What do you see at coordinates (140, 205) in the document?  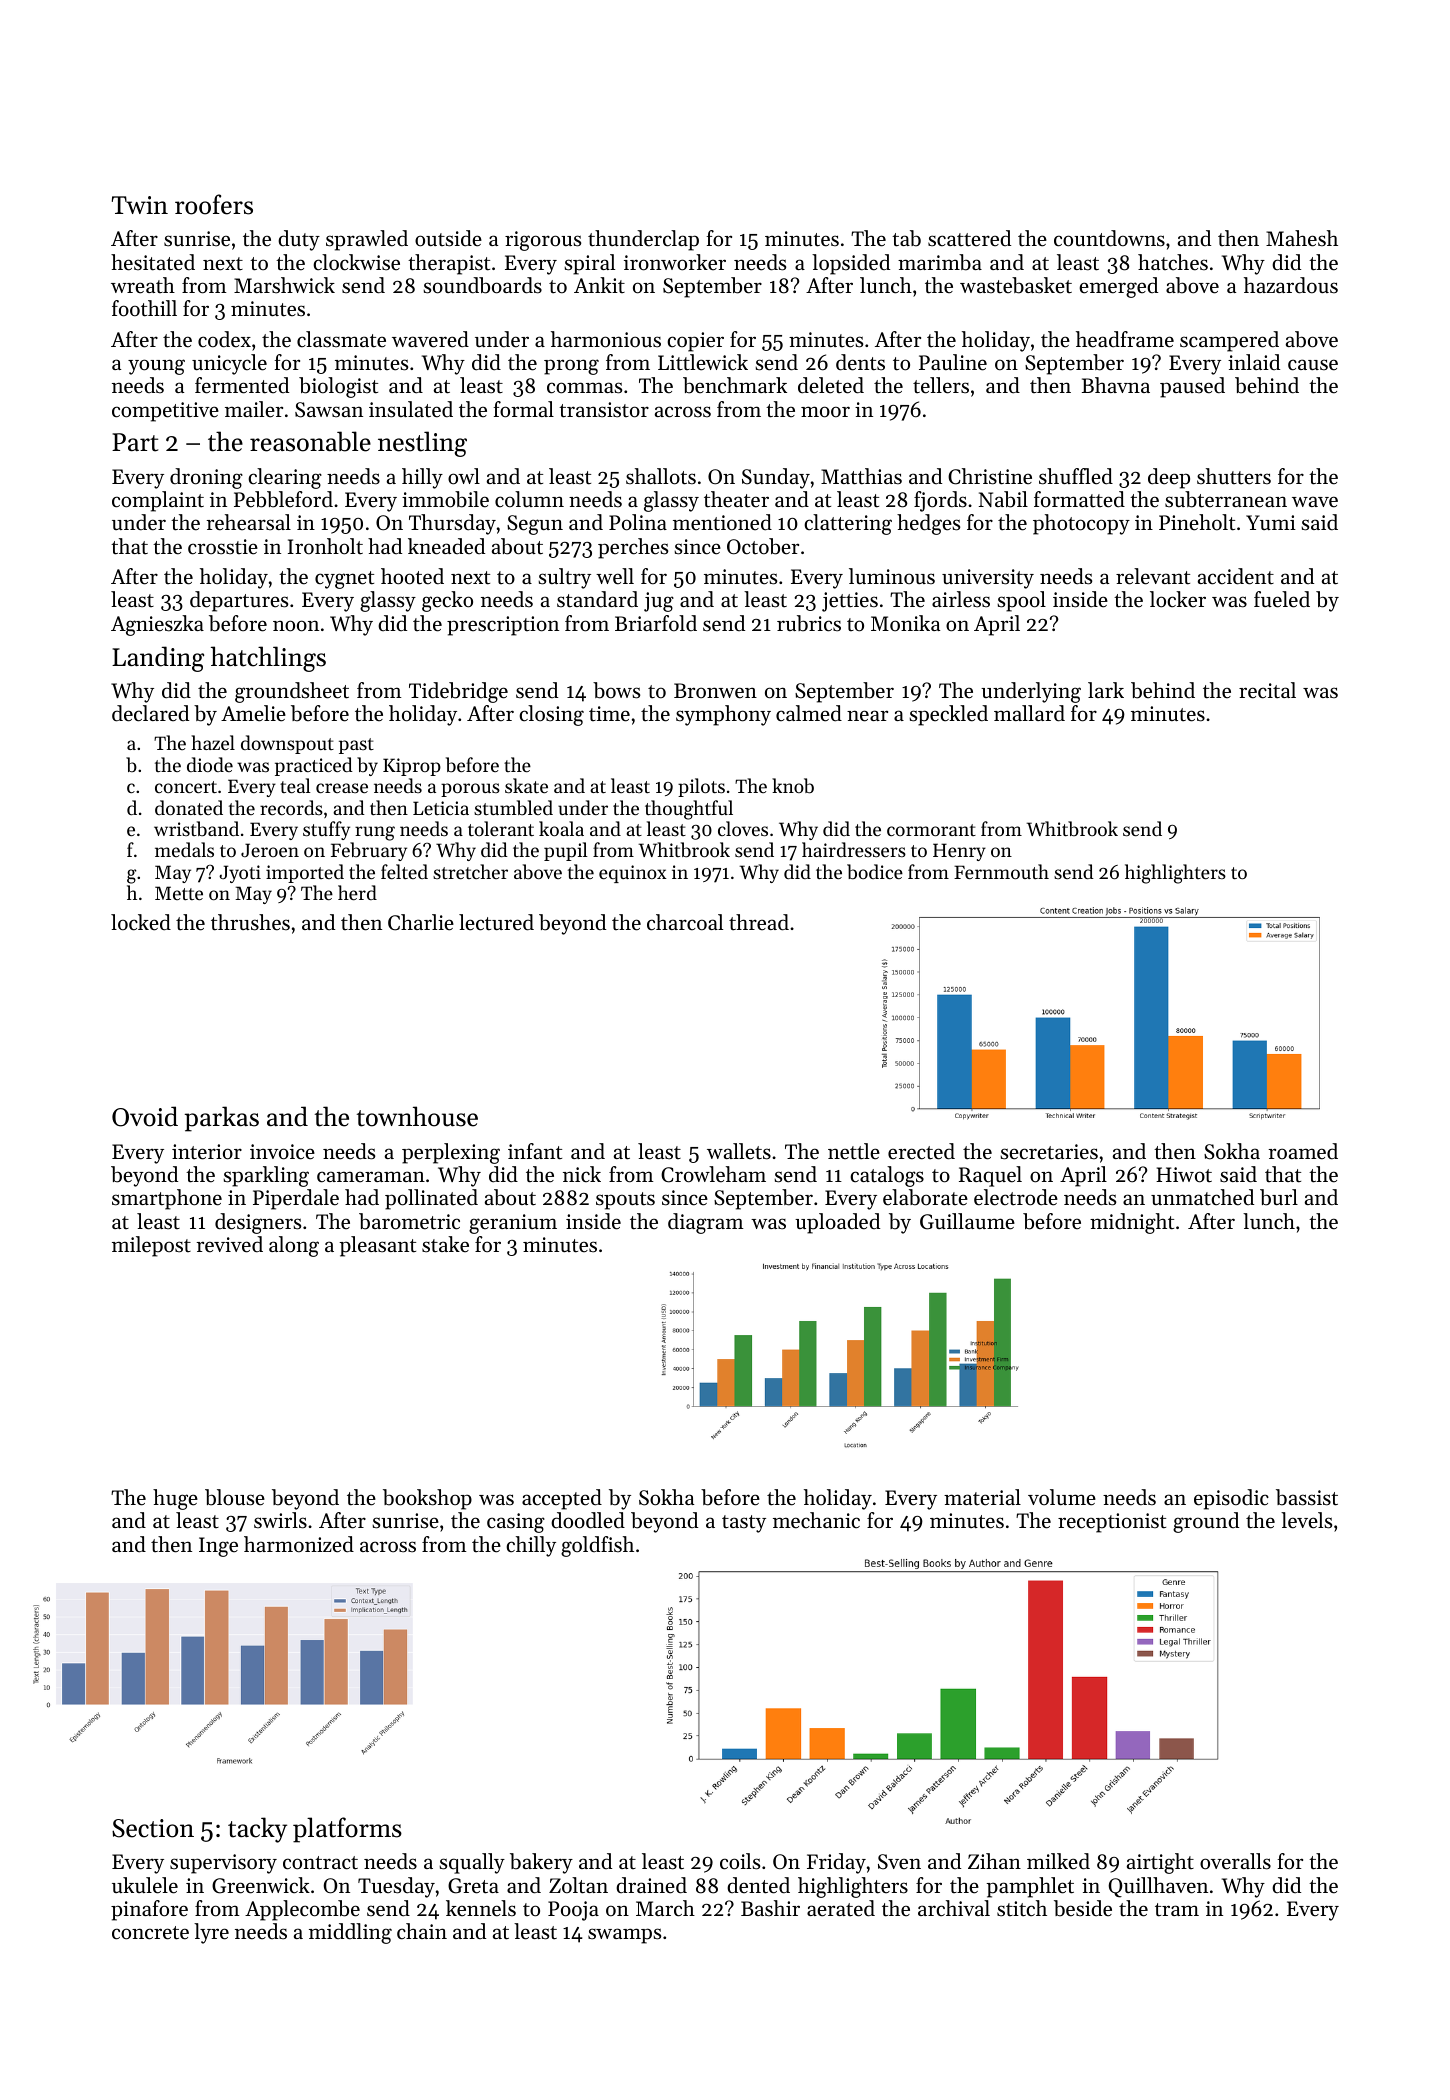 I see `Twin` at bounding box center [140, 205].
